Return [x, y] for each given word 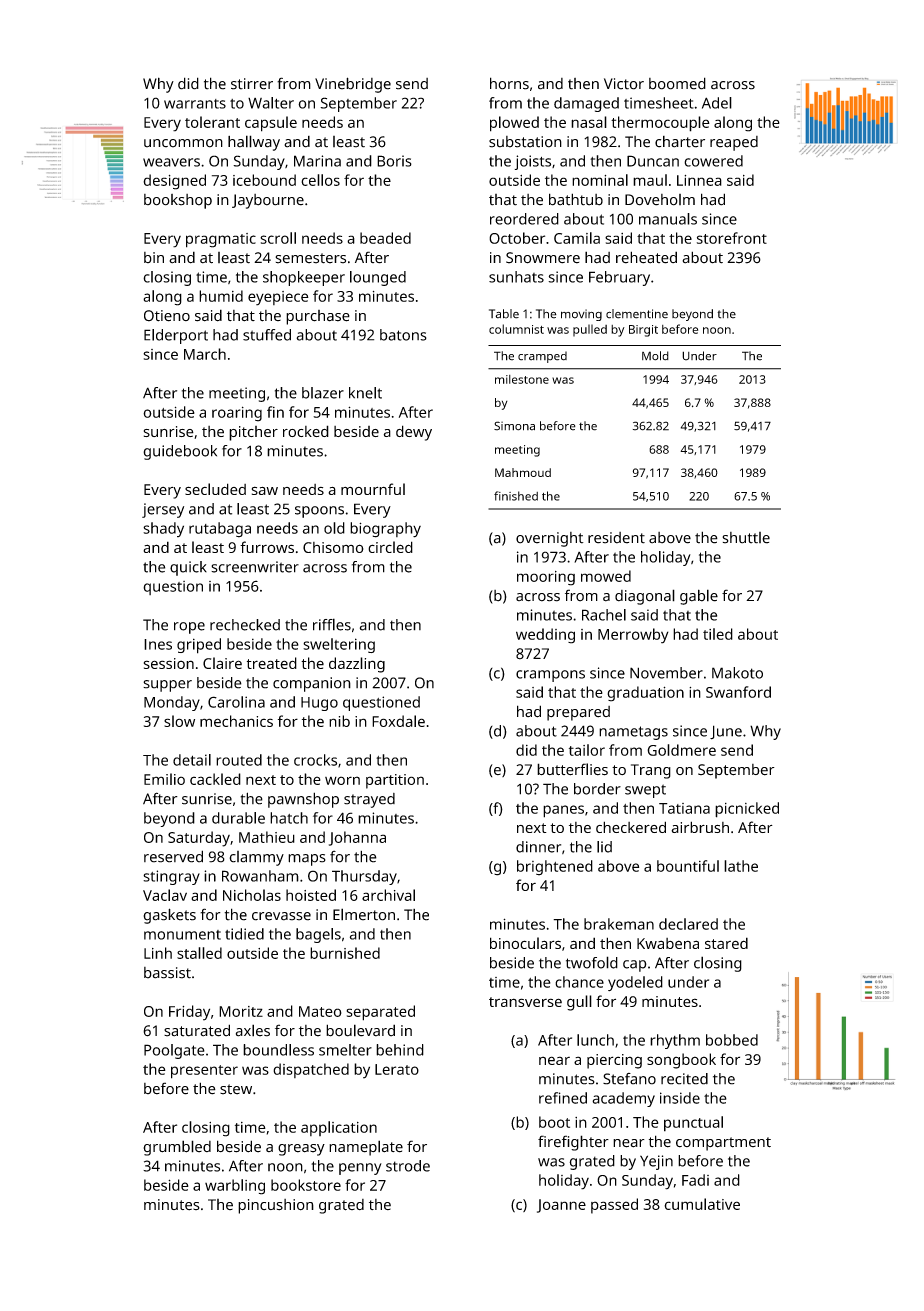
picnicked [747, 810]
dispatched [311, 1070]
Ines [158, 644]
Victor [624, 84]
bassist [167, 973]
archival [388, 895]
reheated [646, 257]
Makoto [737, 673]
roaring [237, 414]
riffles [332, 624]
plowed [514, 124]
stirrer [252, 84]
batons [403, 335]
